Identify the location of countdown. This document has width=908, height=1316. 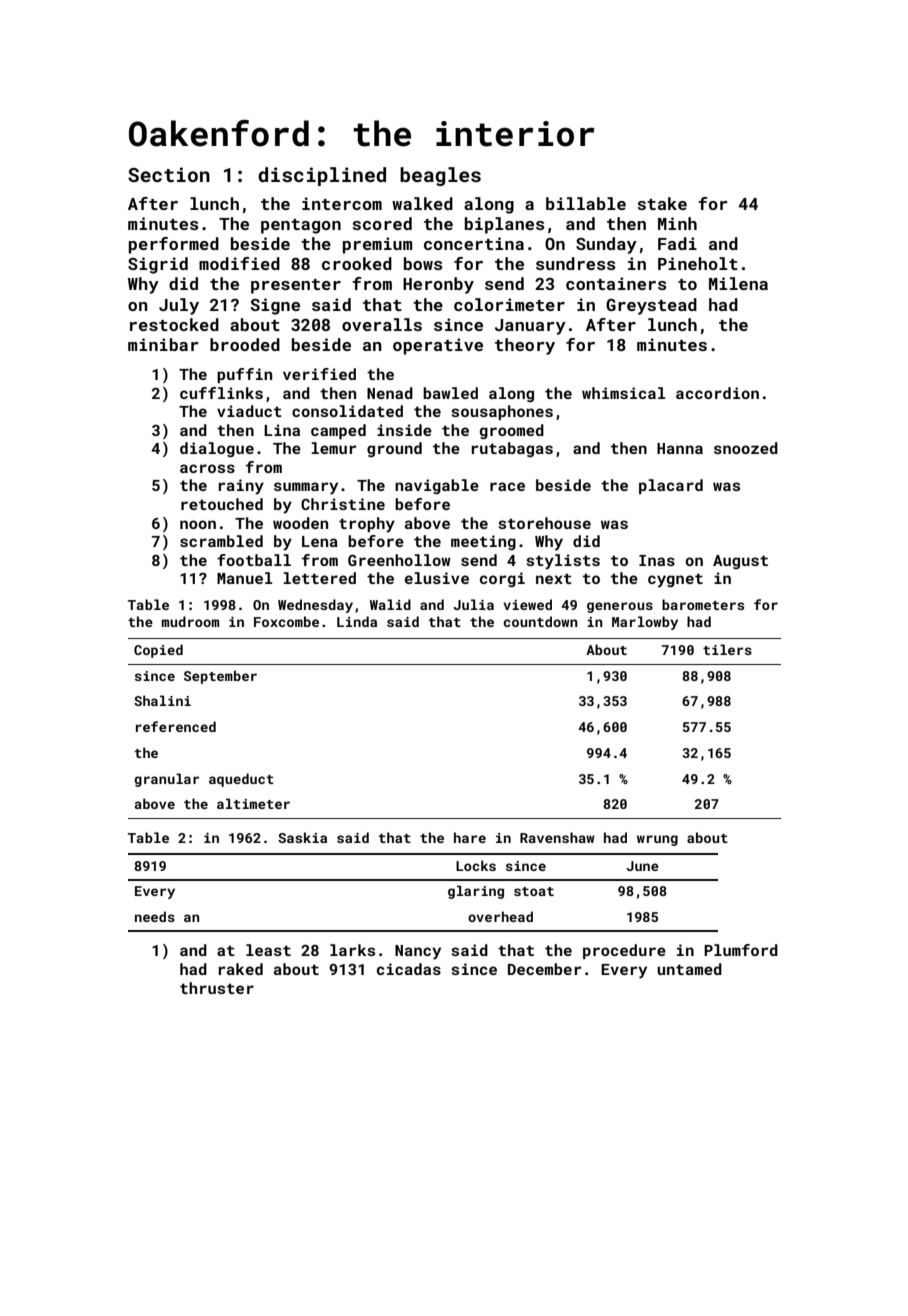
(540, 621).
